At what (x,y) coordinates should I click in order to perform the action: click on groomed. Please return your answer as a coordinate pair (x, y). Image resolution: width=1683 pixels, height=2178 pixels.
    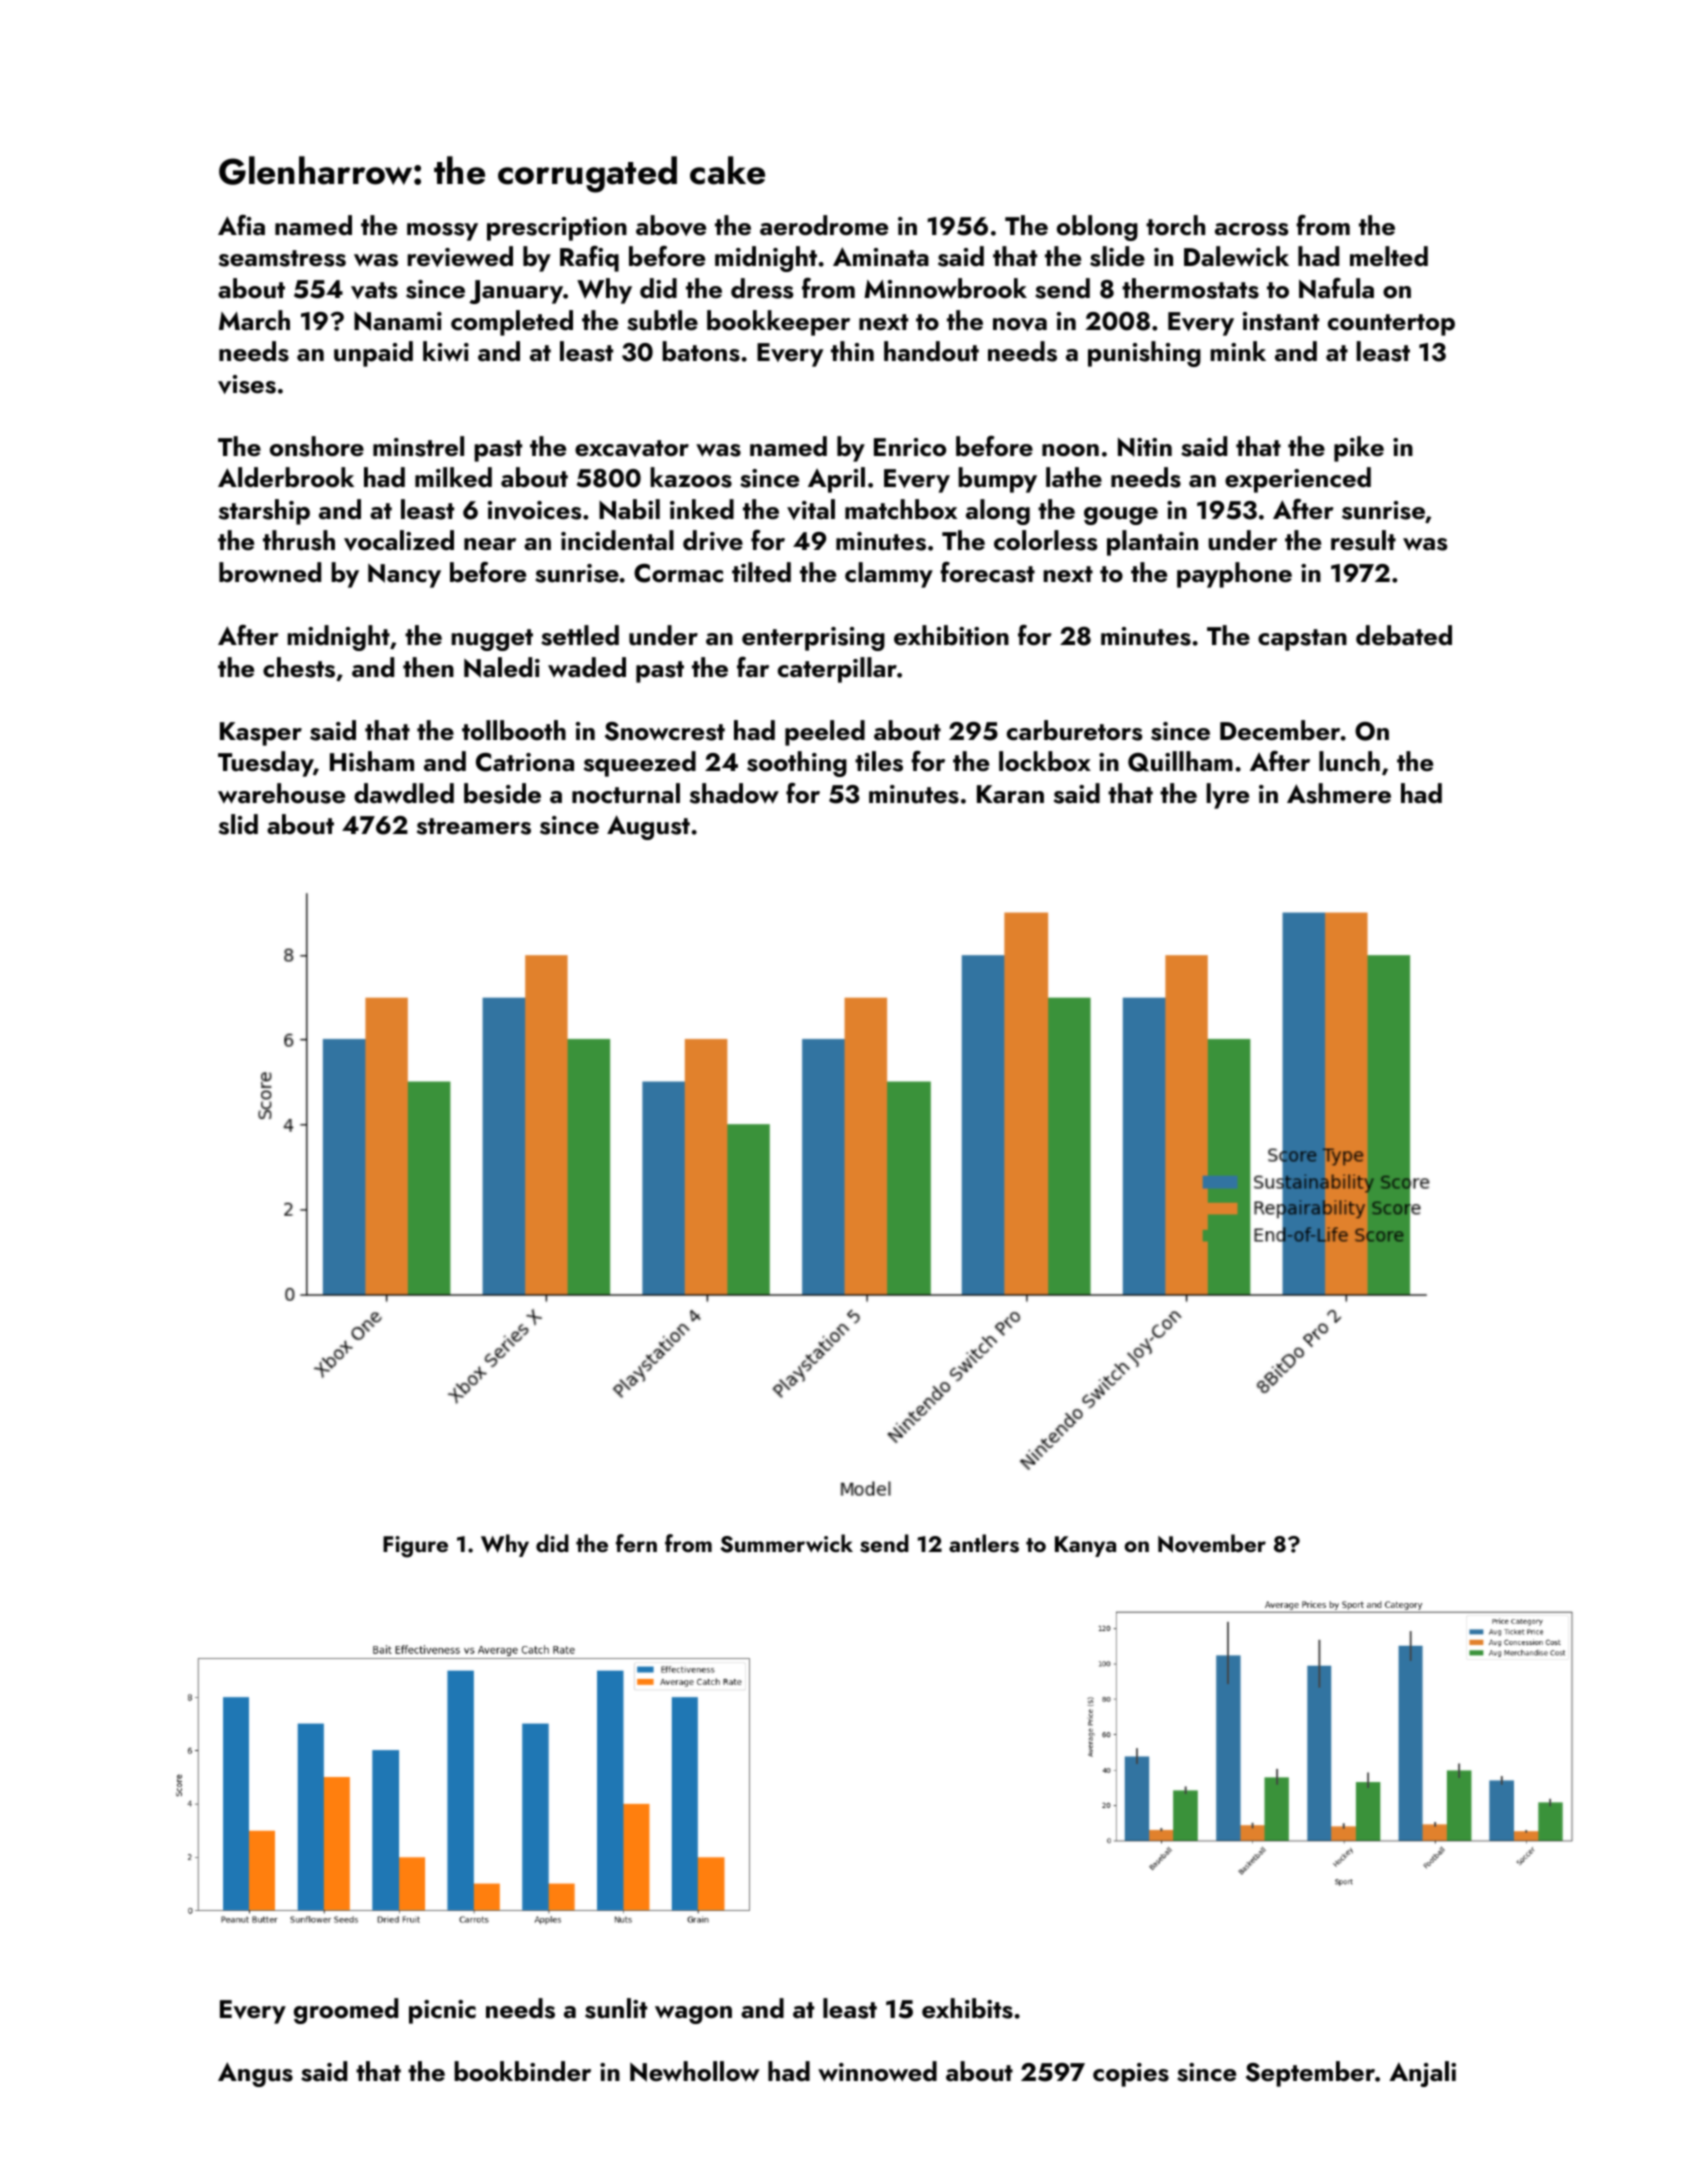
    Looking at the image, I should click on (346, 2011).
